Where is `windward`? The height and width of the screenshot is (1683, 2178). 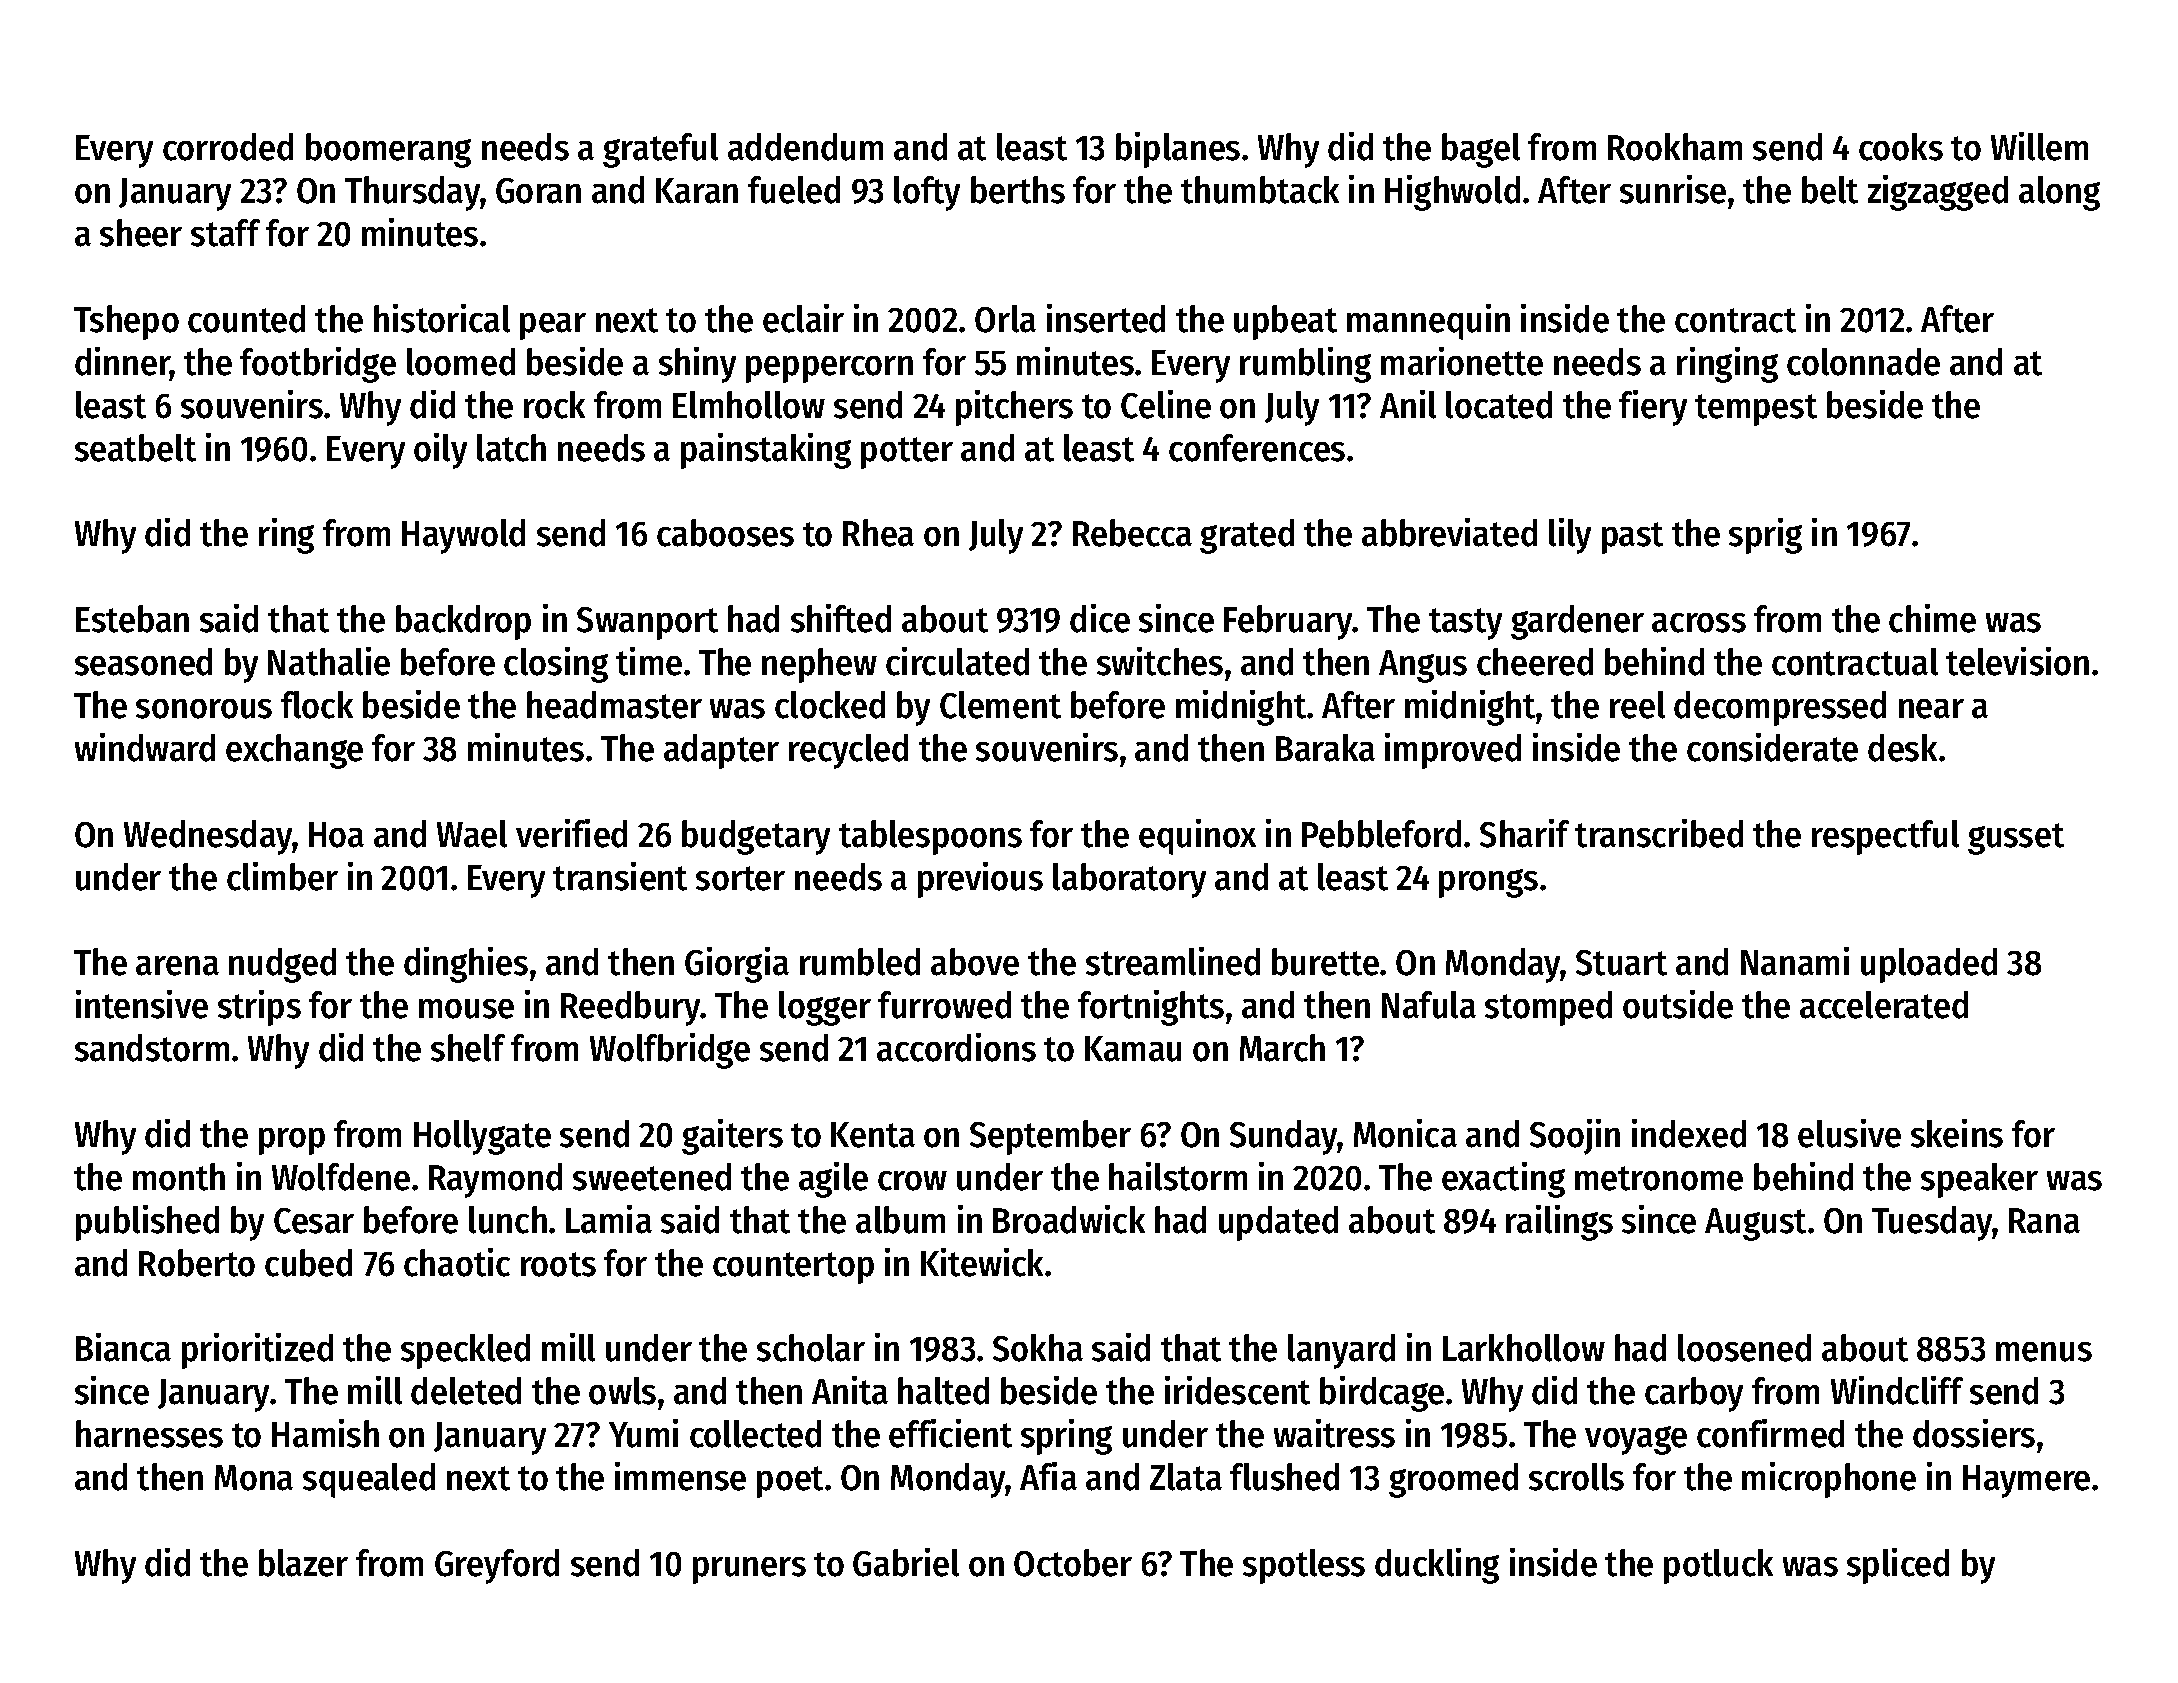 windward is located at coordinates (145, 747).
